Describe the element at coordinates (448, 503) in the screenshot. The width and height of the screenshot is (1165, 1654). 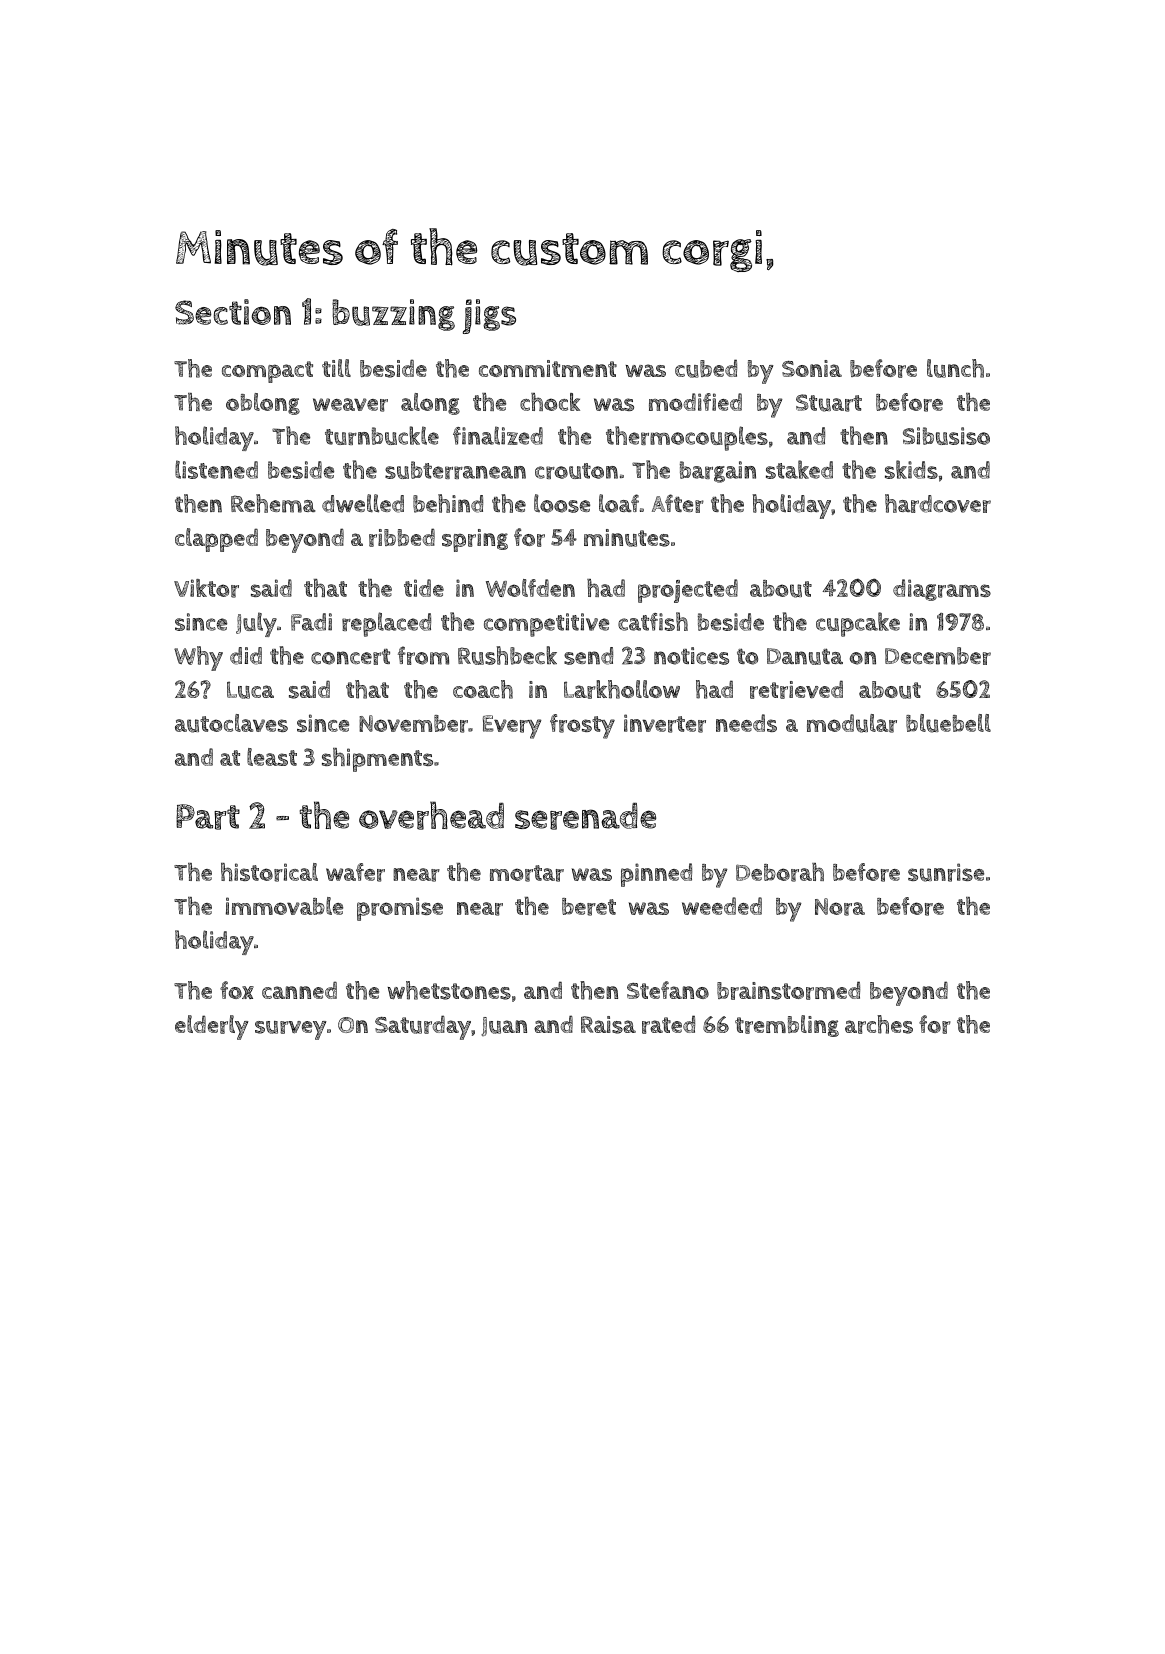
I see `behind` at that location.
